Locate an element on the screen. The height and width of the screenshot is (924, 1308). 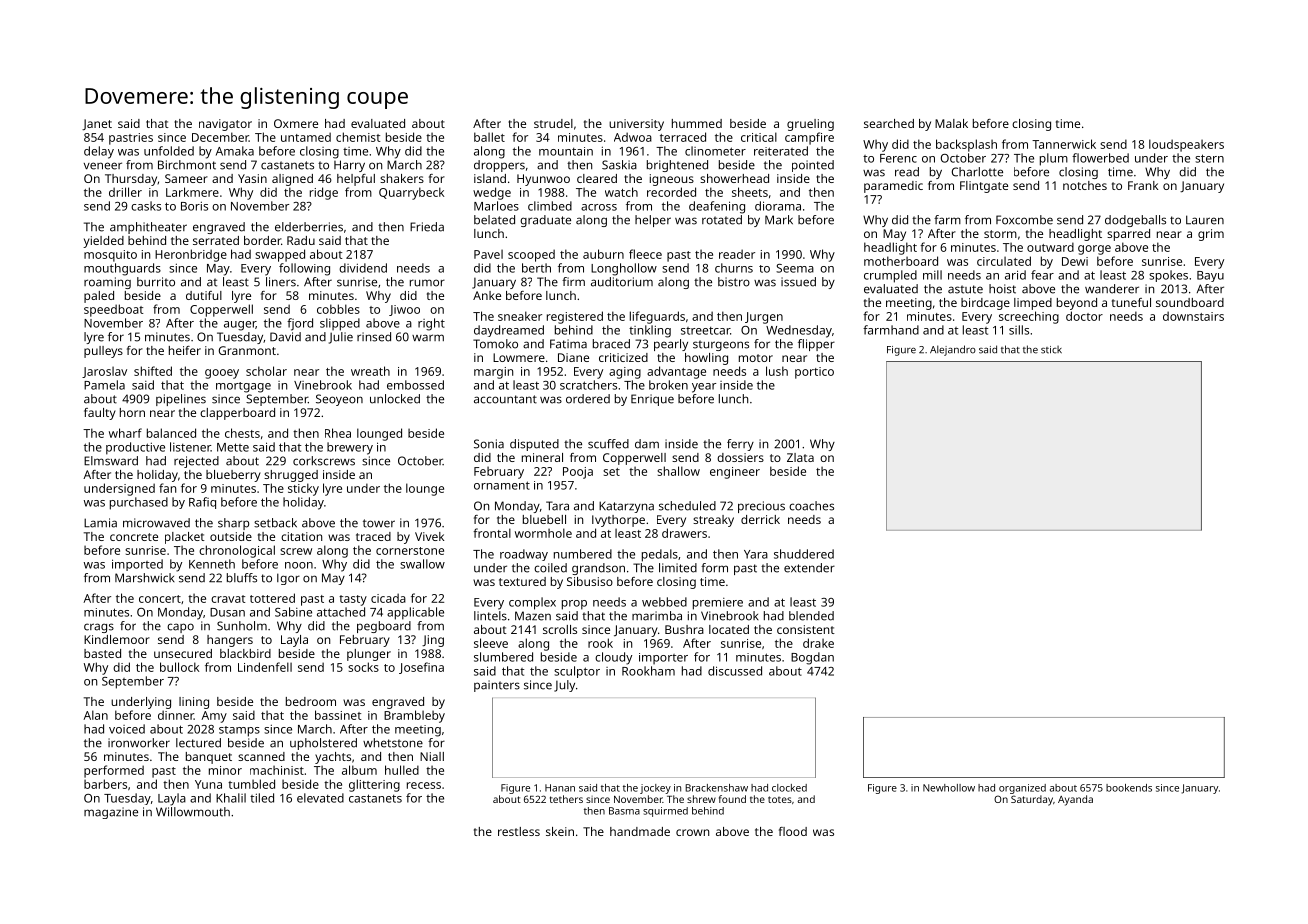
heifer is located at coordinates (185, 350).
